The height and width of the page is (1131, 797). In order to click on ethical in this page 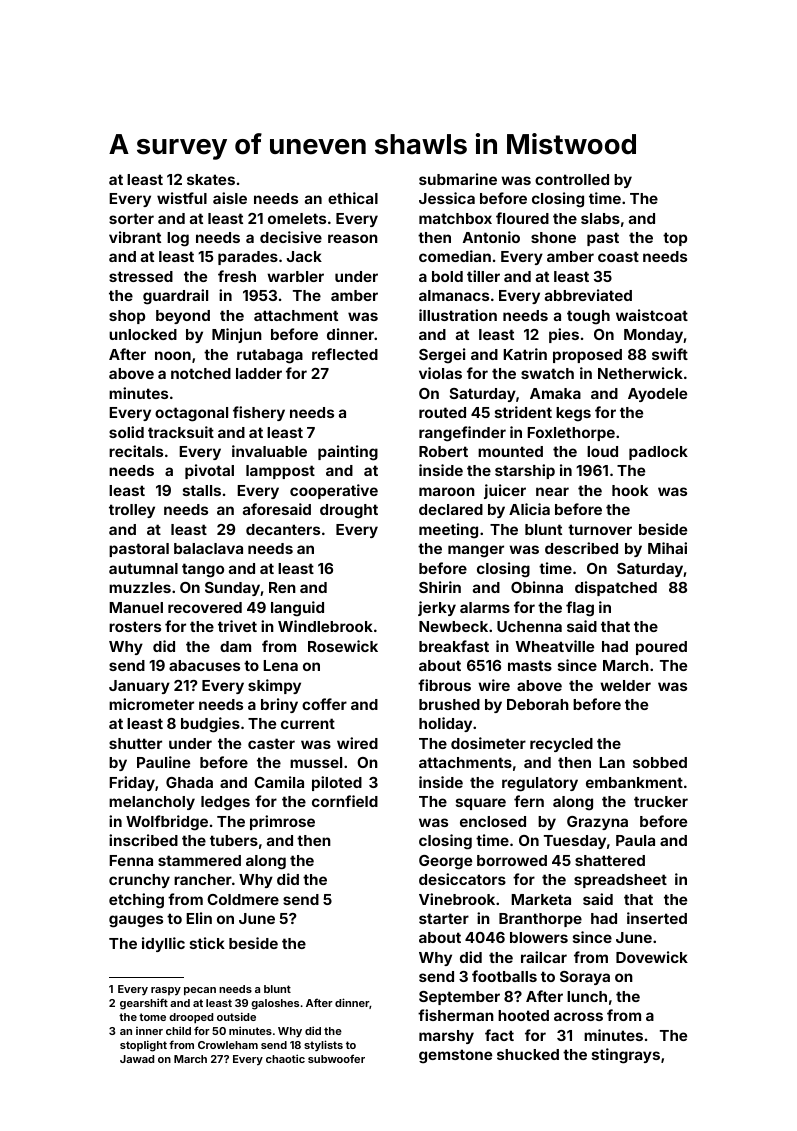, I will do `click(353, 198)`.
